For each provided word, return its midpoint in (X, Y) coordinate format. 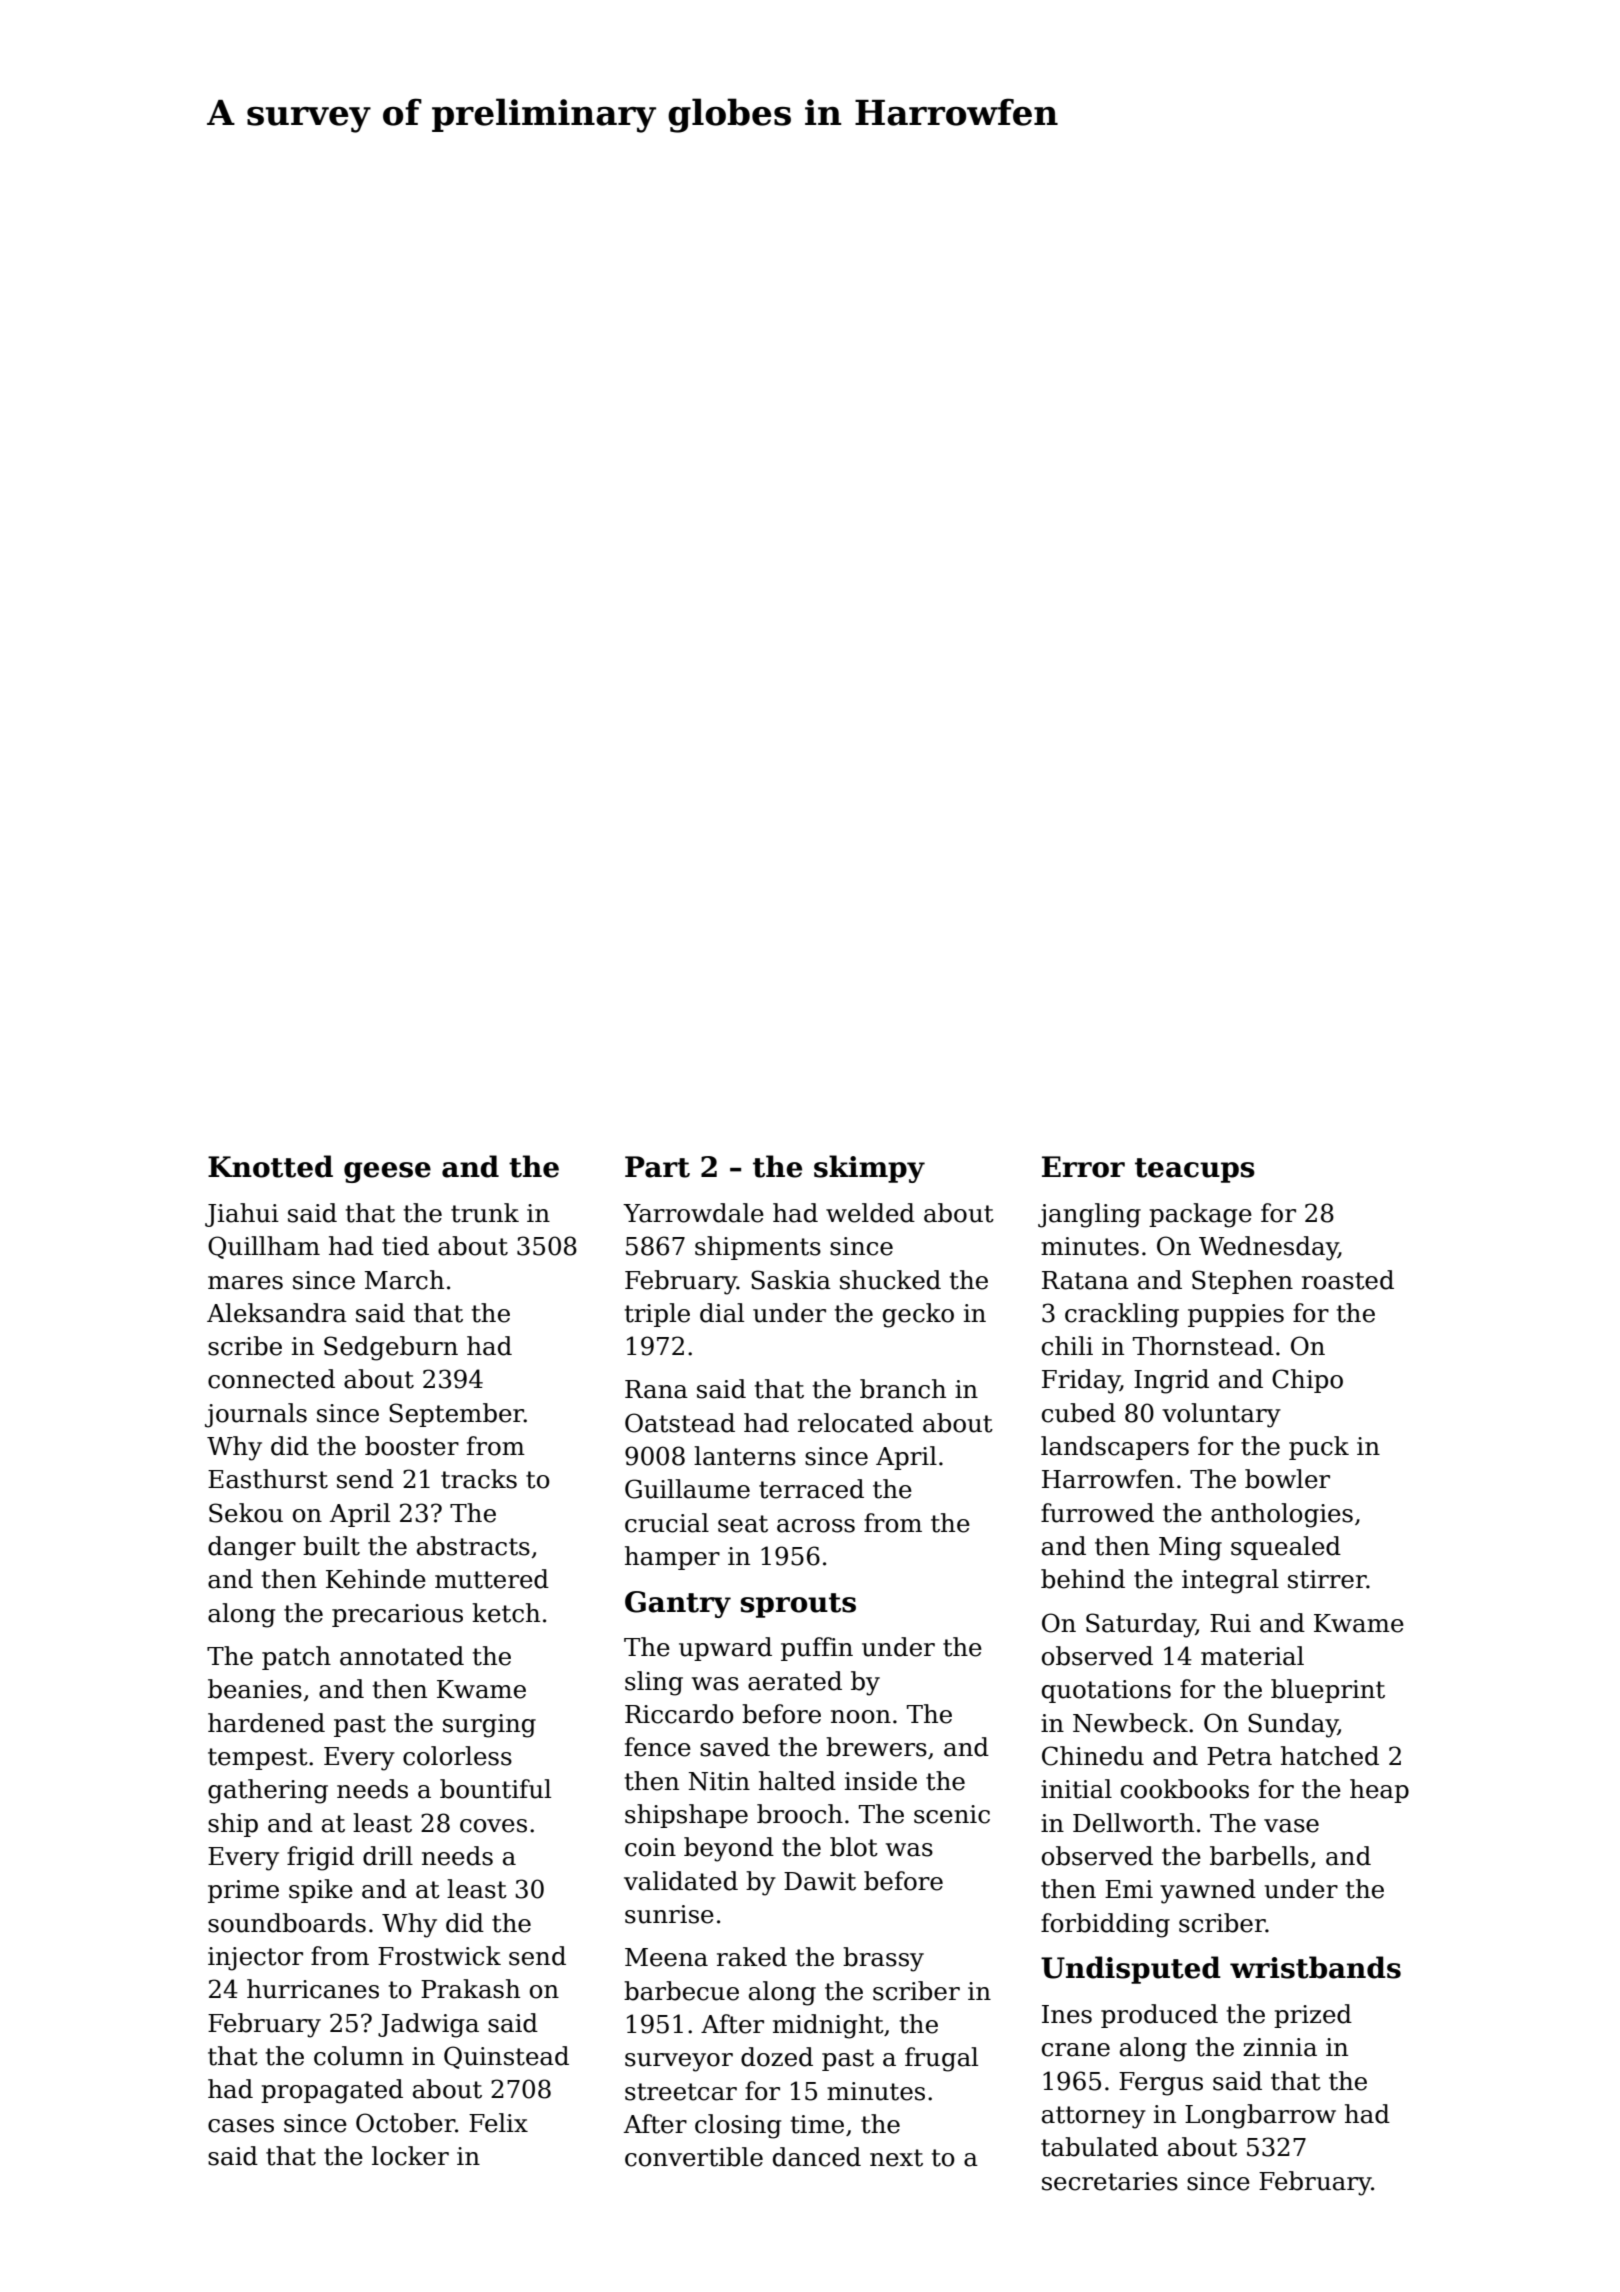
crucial (667, 1523)
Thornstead (1203, 1346)
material (1252, 1656)
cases (241, 2126)
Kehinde (376, 1579)
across (816, 1526)
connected (271, 1379)
